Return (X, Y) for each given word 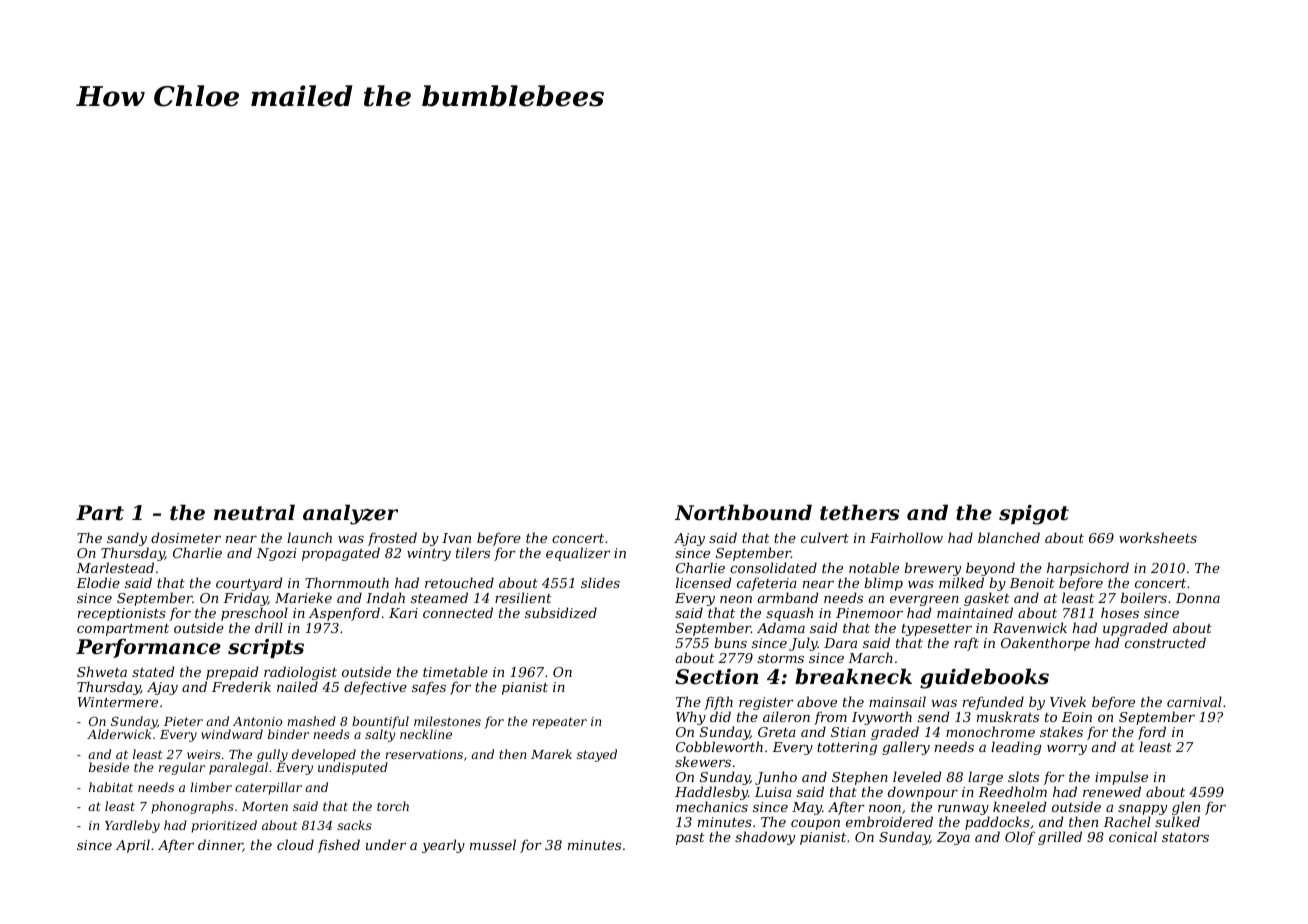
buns (730, 642)
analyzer (350, 514)
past (690, 839)
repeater (559, 723)
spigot (1034, 515)
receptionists (122, 614)
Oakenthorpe (1045, 644)
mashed (311, 721)
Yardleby (132, 826)
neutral (254, 512)
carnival (1194, 701)
